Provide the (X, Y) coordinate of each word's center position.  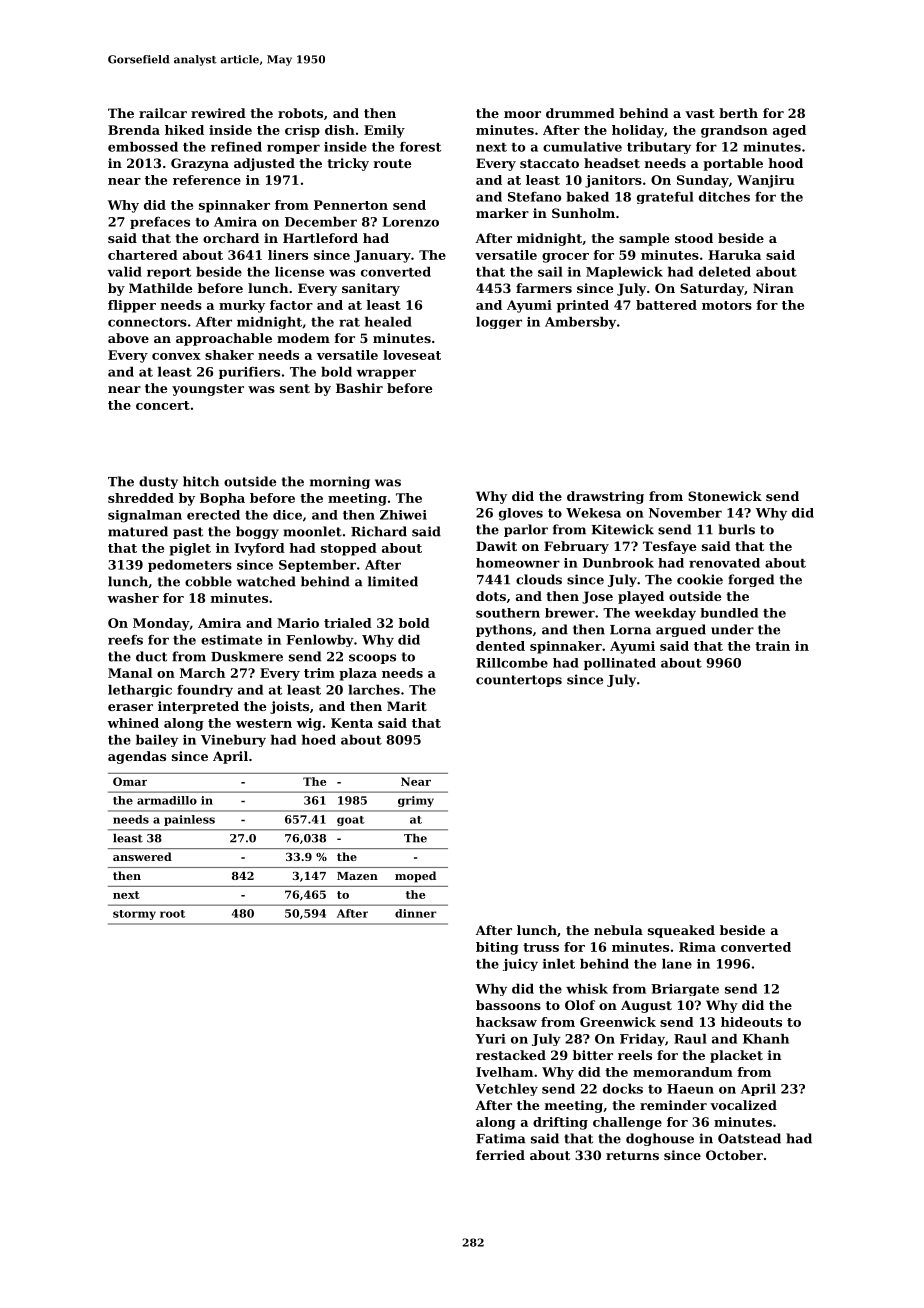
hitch (201, 481)
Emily (384, 131)
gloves (521, 514)
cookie (700, 579)
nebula (618, 930)
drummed (580, 113)
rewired (218, 113)
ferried (500, 1155)
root (172, 914)
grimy (416, 801)
